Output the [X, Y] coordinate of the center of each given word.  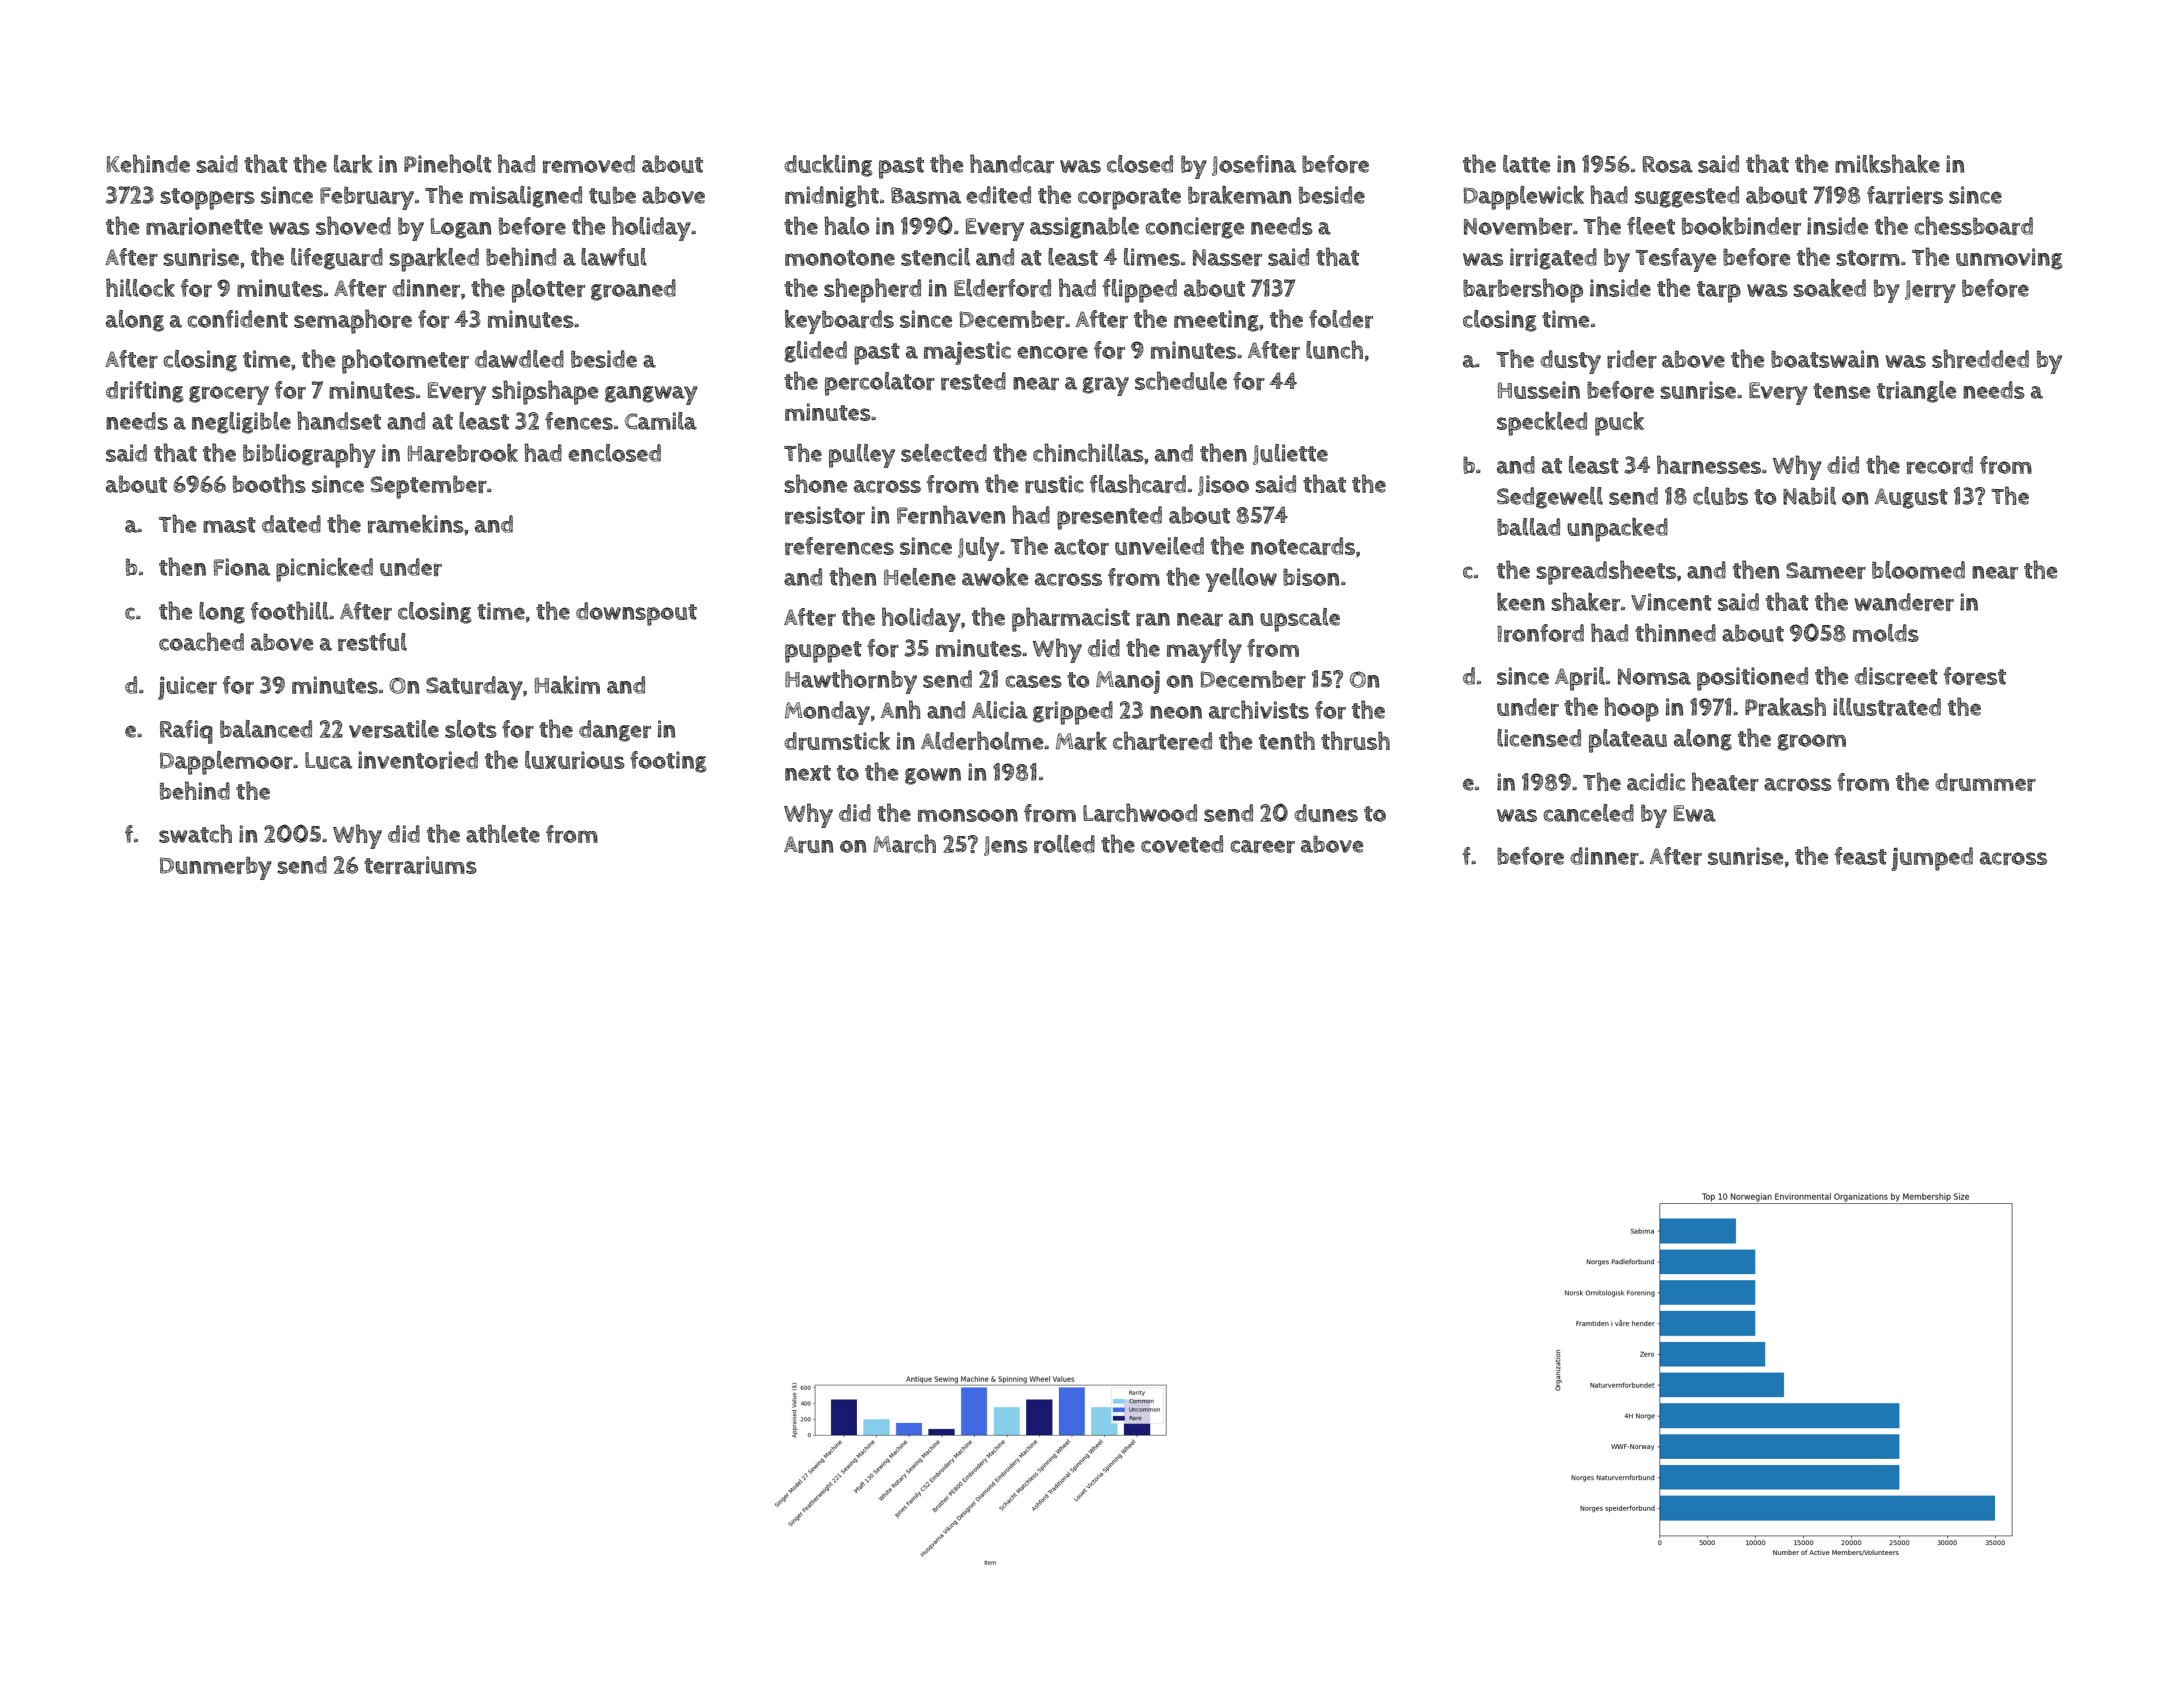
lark [353, 163]
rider [1632, 359]
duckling [828, 165]
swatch [195, 833]
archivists [1259, 709]
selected [944, 453]
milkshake [1887, 163]
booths [269, 483]
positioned [1752, 679]
